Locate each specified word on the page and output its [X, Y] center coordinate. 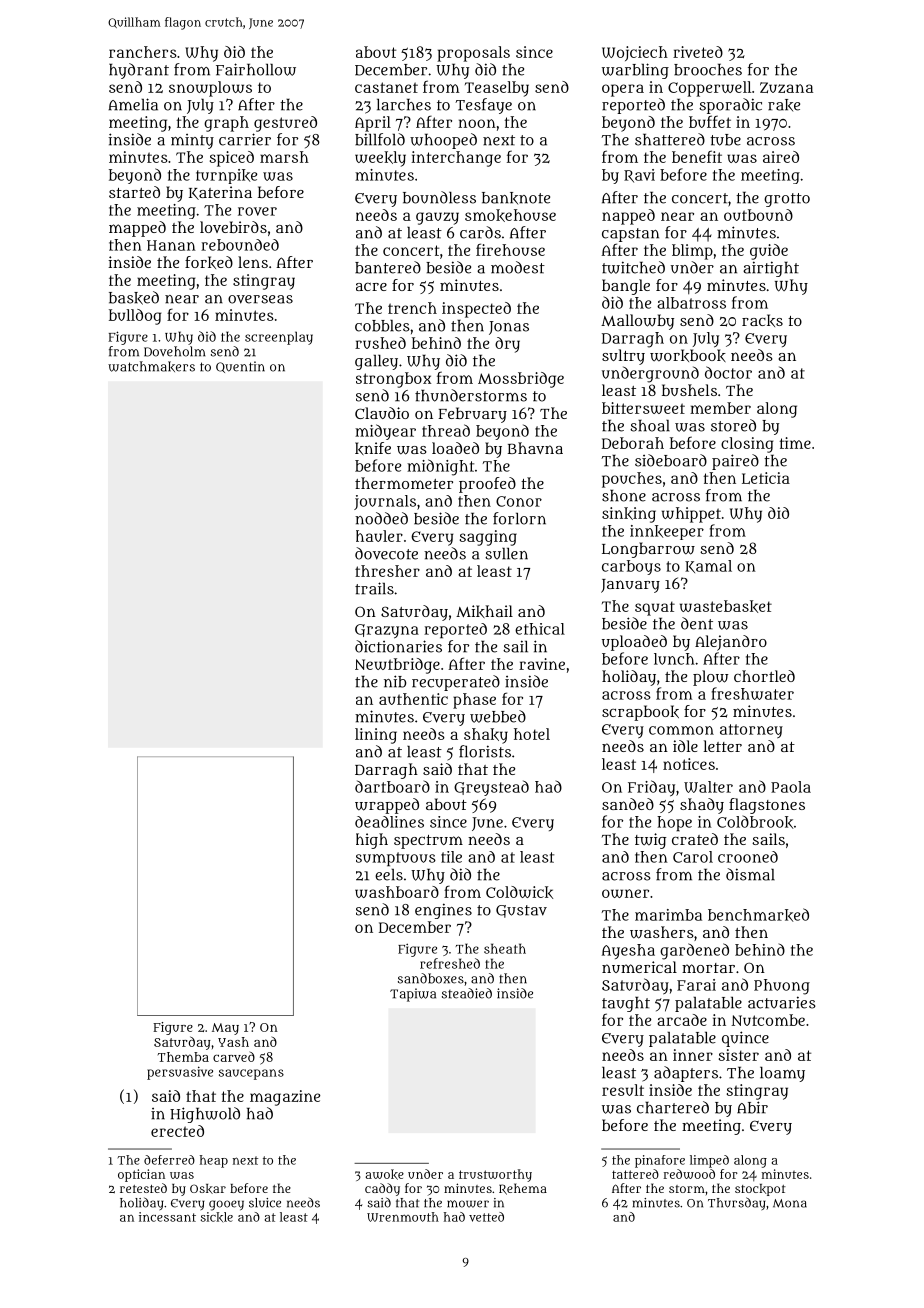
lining [376, 736]
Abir [752, 1107]
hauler [379, 536]
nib [395, 681]
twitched [633, 267]
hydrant [139, 71]
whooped [443, 141]
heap [214, 1161]
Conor [519, 501]
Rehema [523, 1189]
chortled [764, 676]
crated [695, 839]
